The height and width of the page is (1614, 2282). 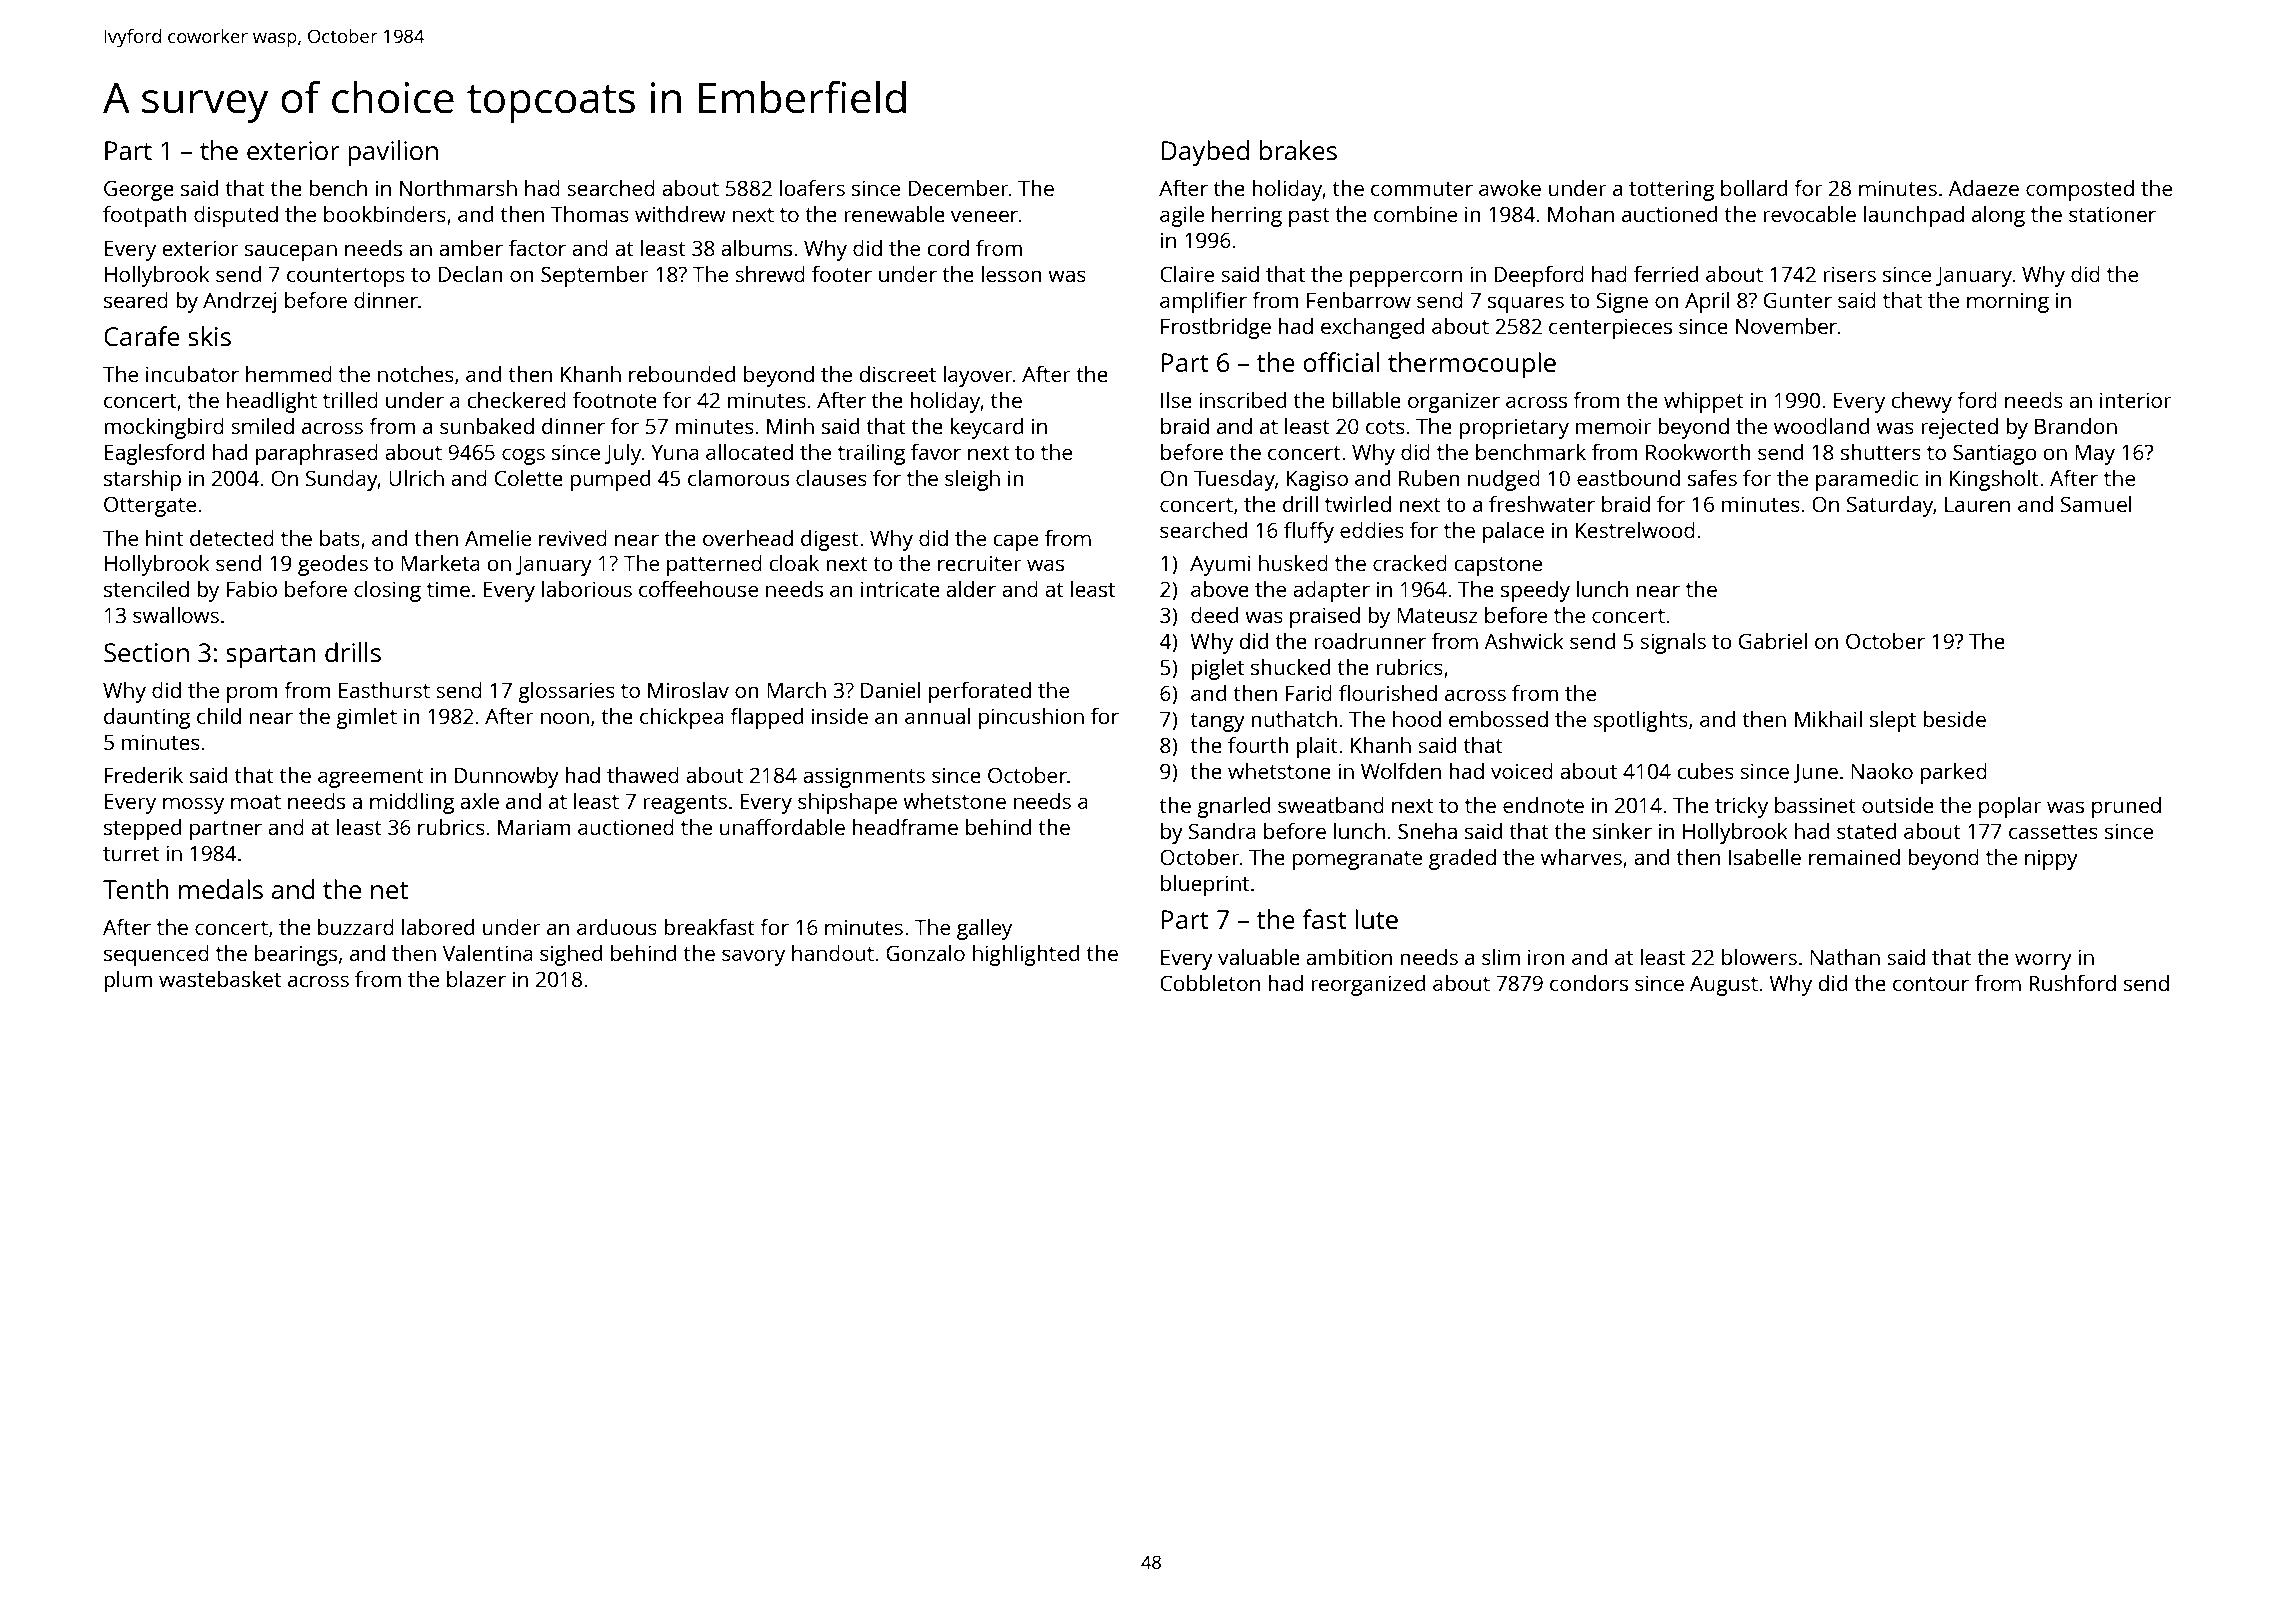 What do you see at coordinates (393, 153) in the page?
I see `pavilion` at bounding box center [393, 153].
